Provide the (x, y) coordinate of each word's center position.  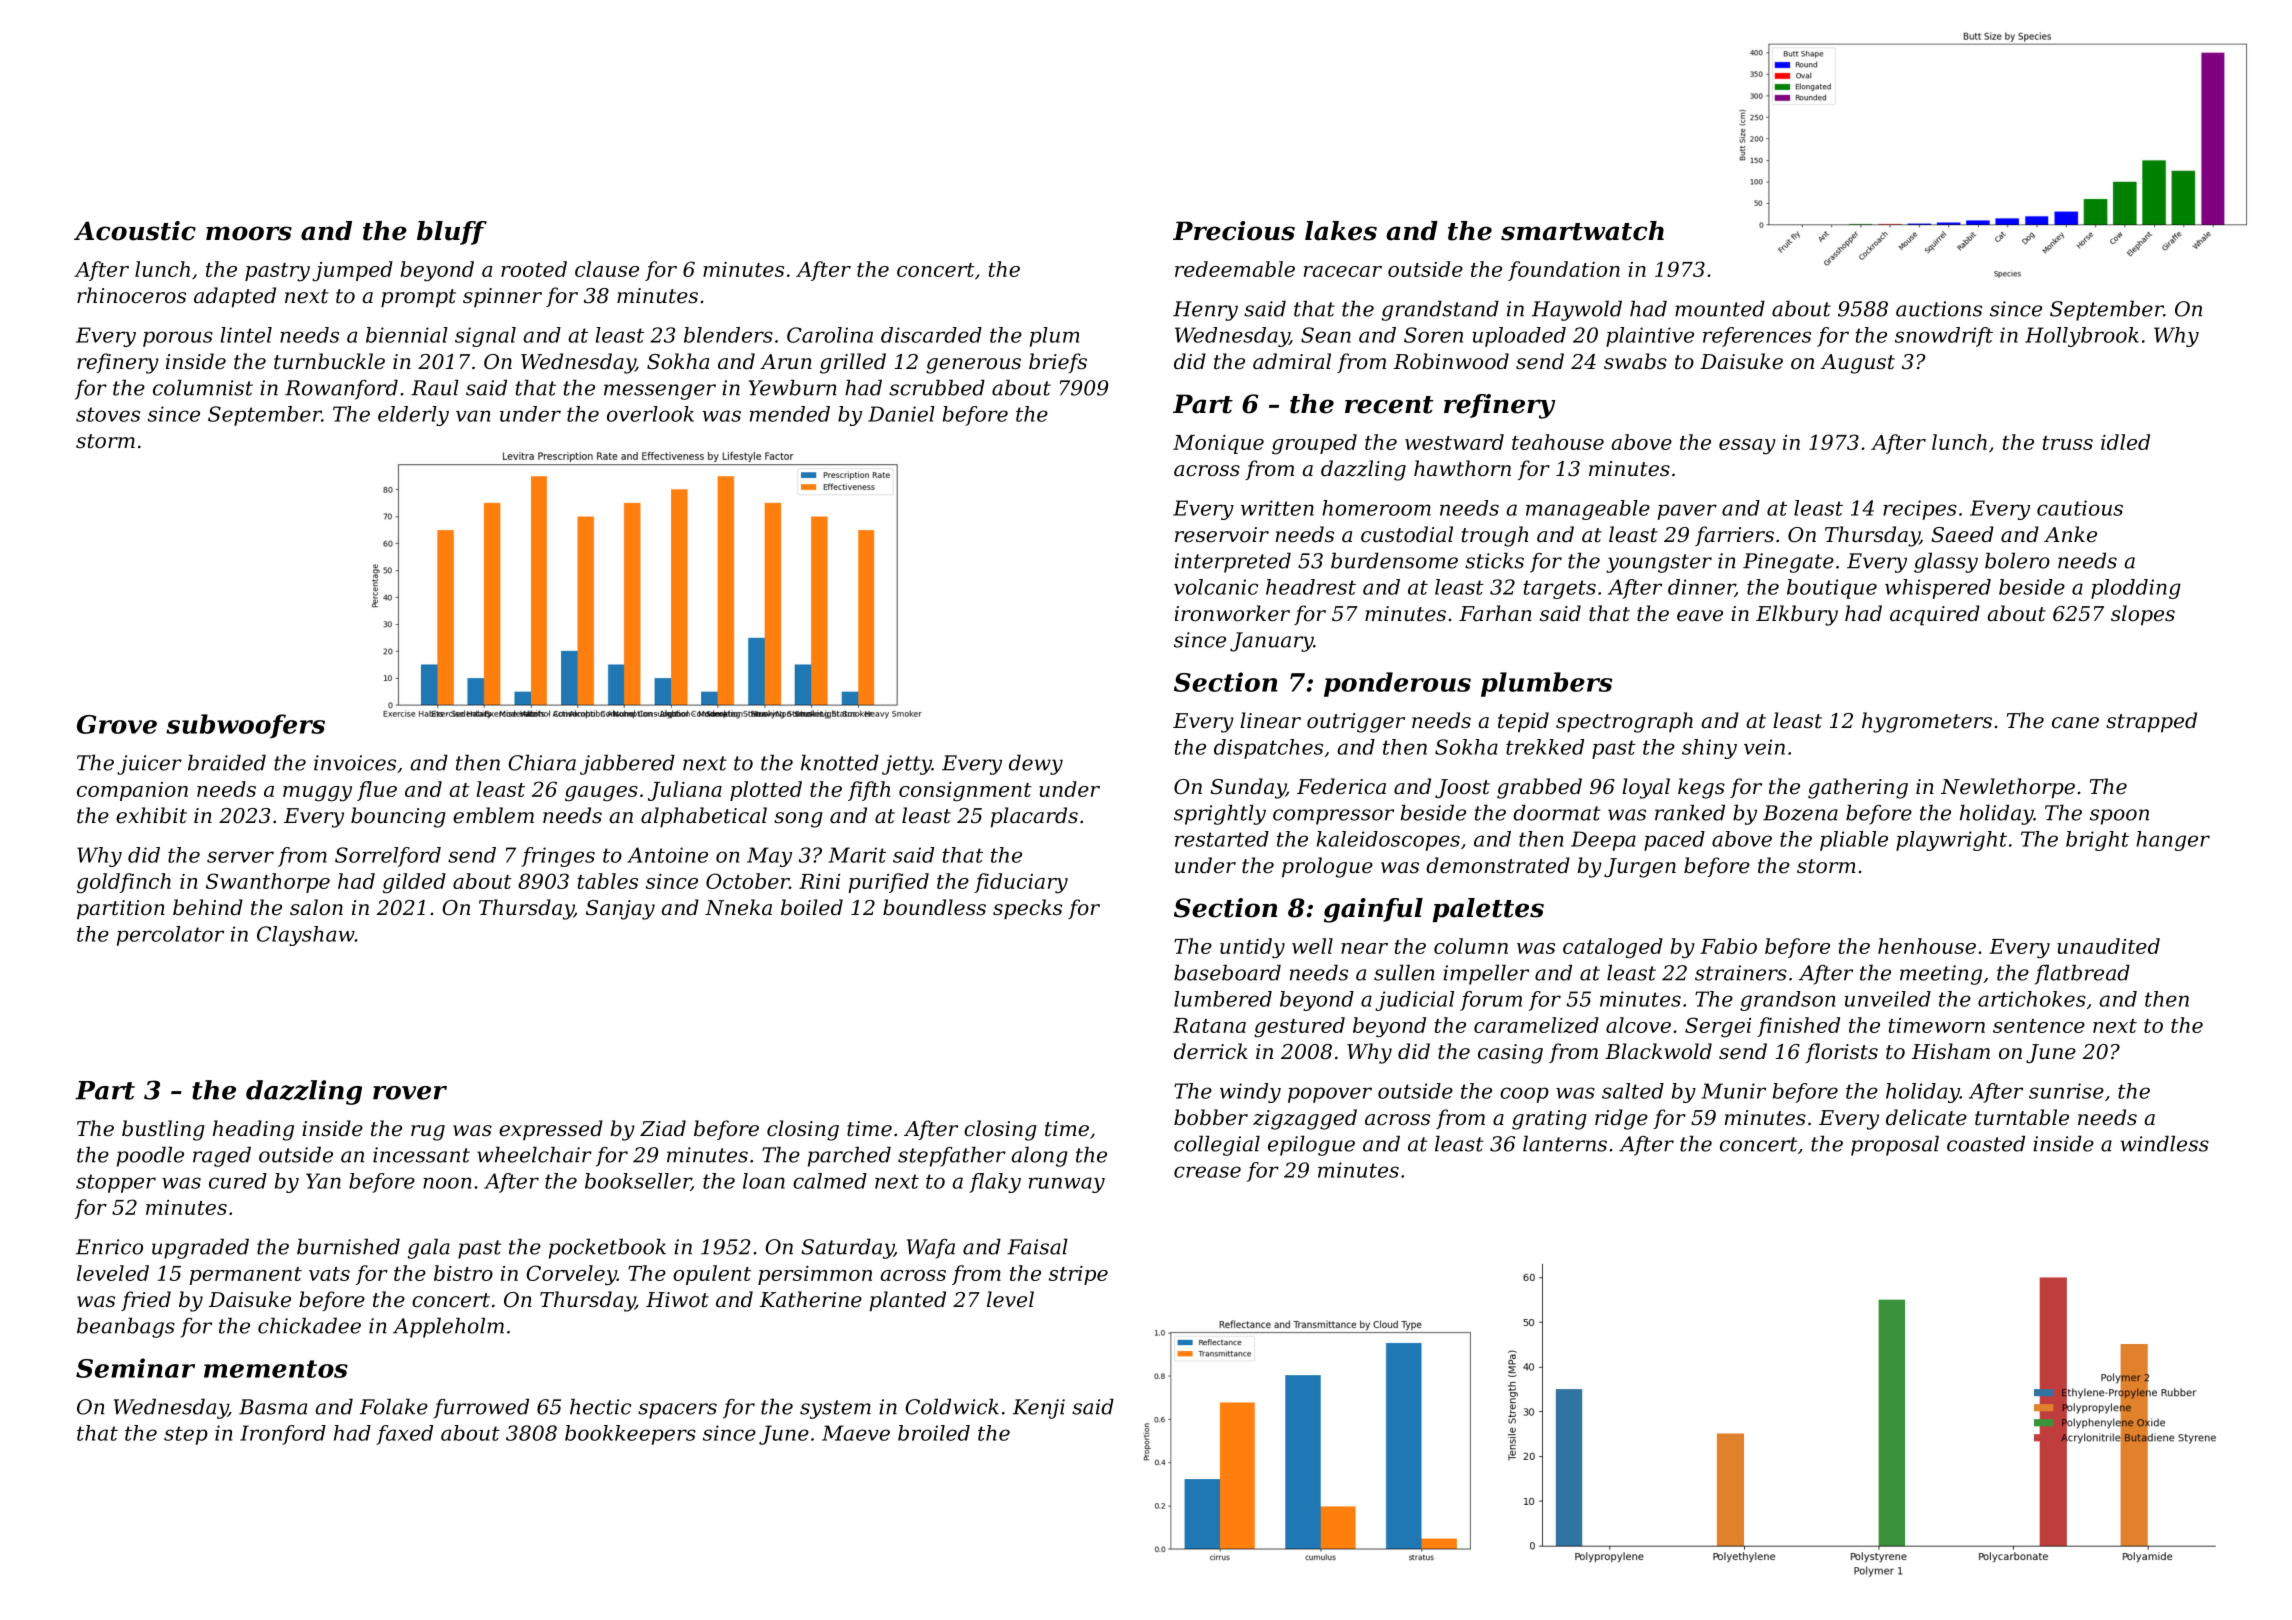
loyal (1646, 788)
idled (2125, 442)
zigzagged (1305, 1119)
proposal (1895, 1145)
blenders (728, 335)
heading (253, 1130)
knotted (840, 762)
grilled (853, 363)
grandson (1787, 1001)
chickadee (309, 1325)
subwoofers (245, 726)
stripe (1078, 1275)
